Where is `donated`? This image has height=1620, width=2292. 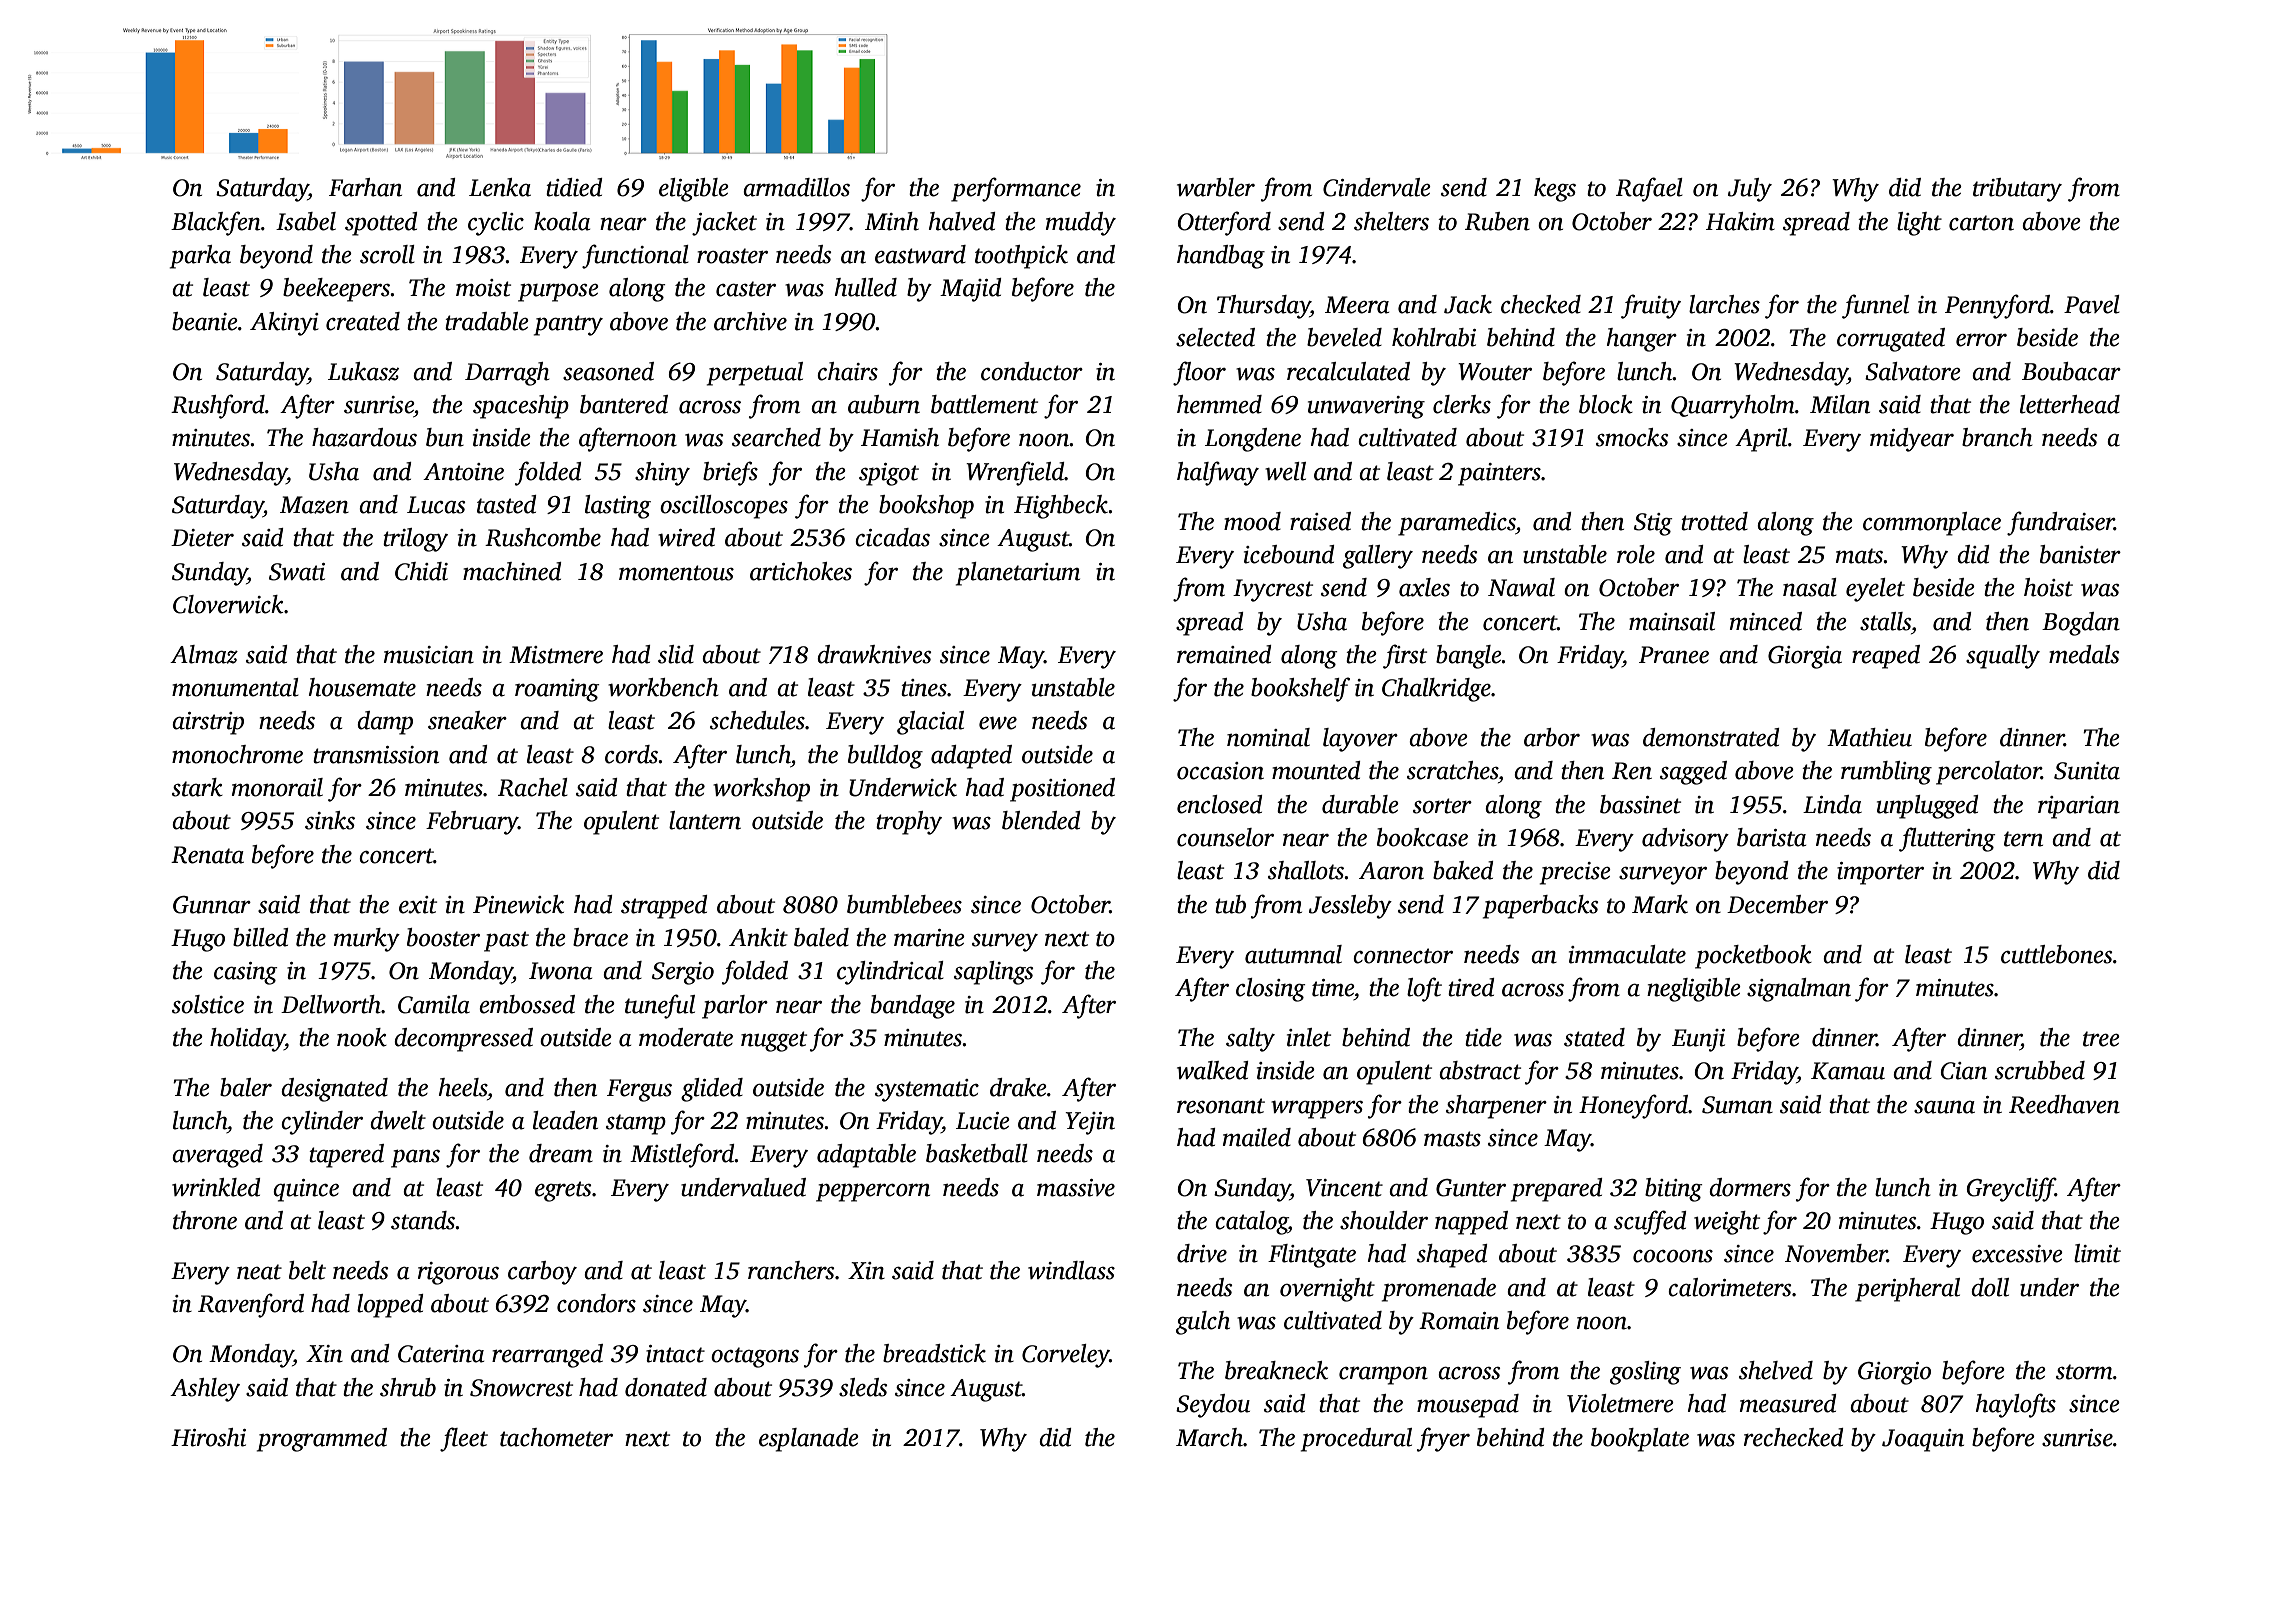 donated is located at coordinates (666, 1387).
